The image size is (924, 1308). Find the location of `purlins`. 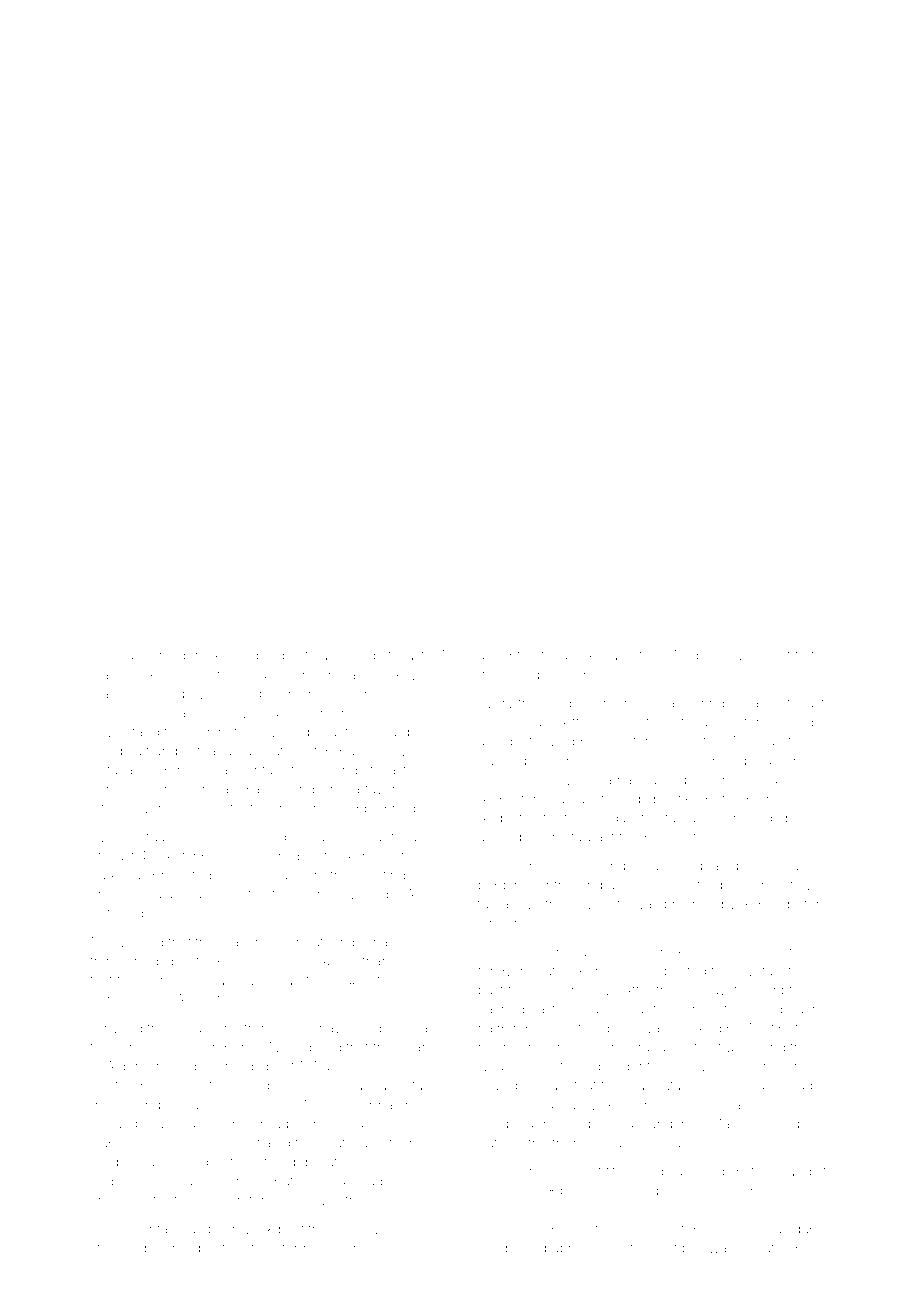

purlins is located at coordinates (111, 1001).
